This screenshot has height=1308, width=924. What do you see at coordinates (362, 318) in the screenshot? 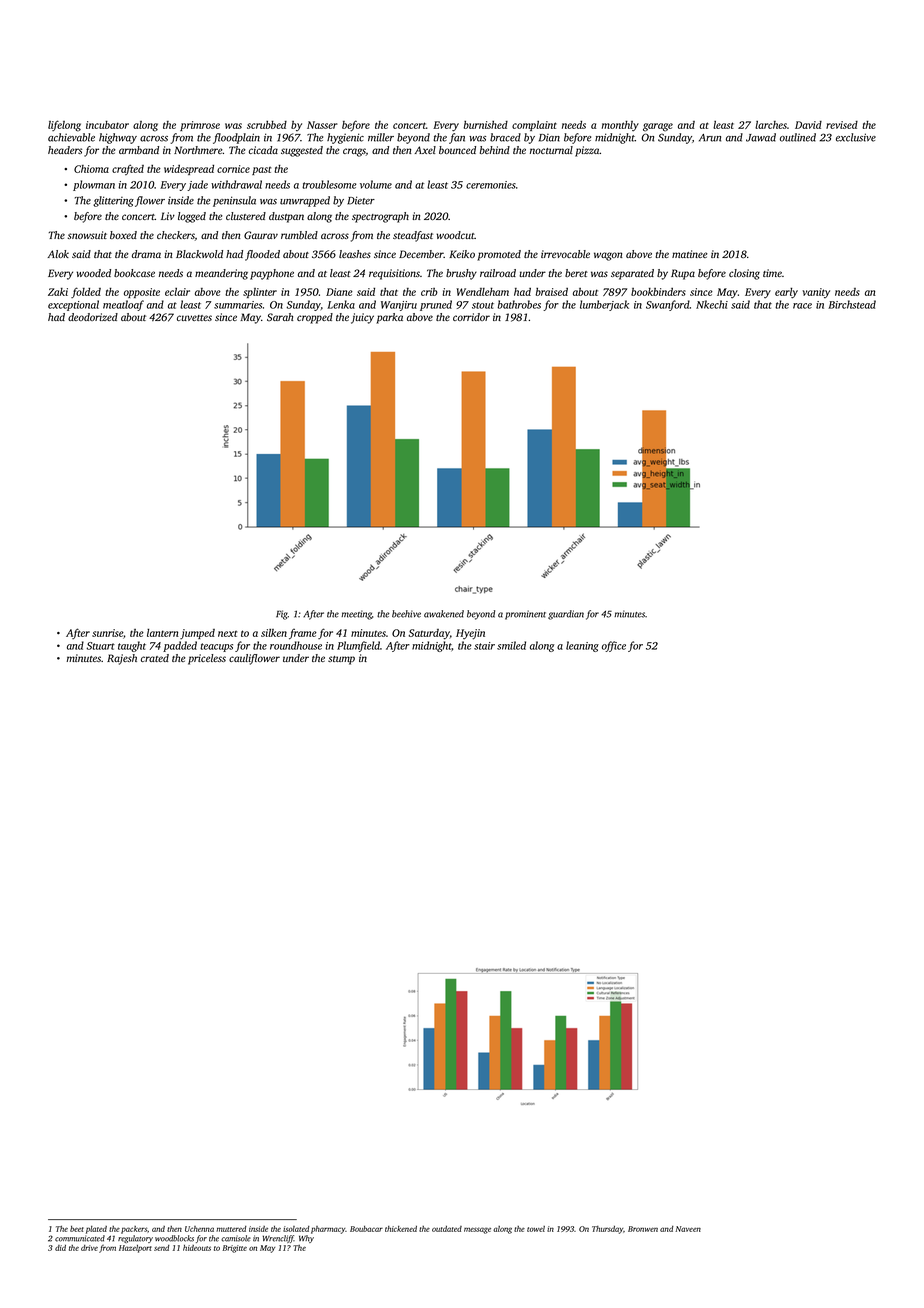
I see `juicy` at bounding box center [362, 318].
